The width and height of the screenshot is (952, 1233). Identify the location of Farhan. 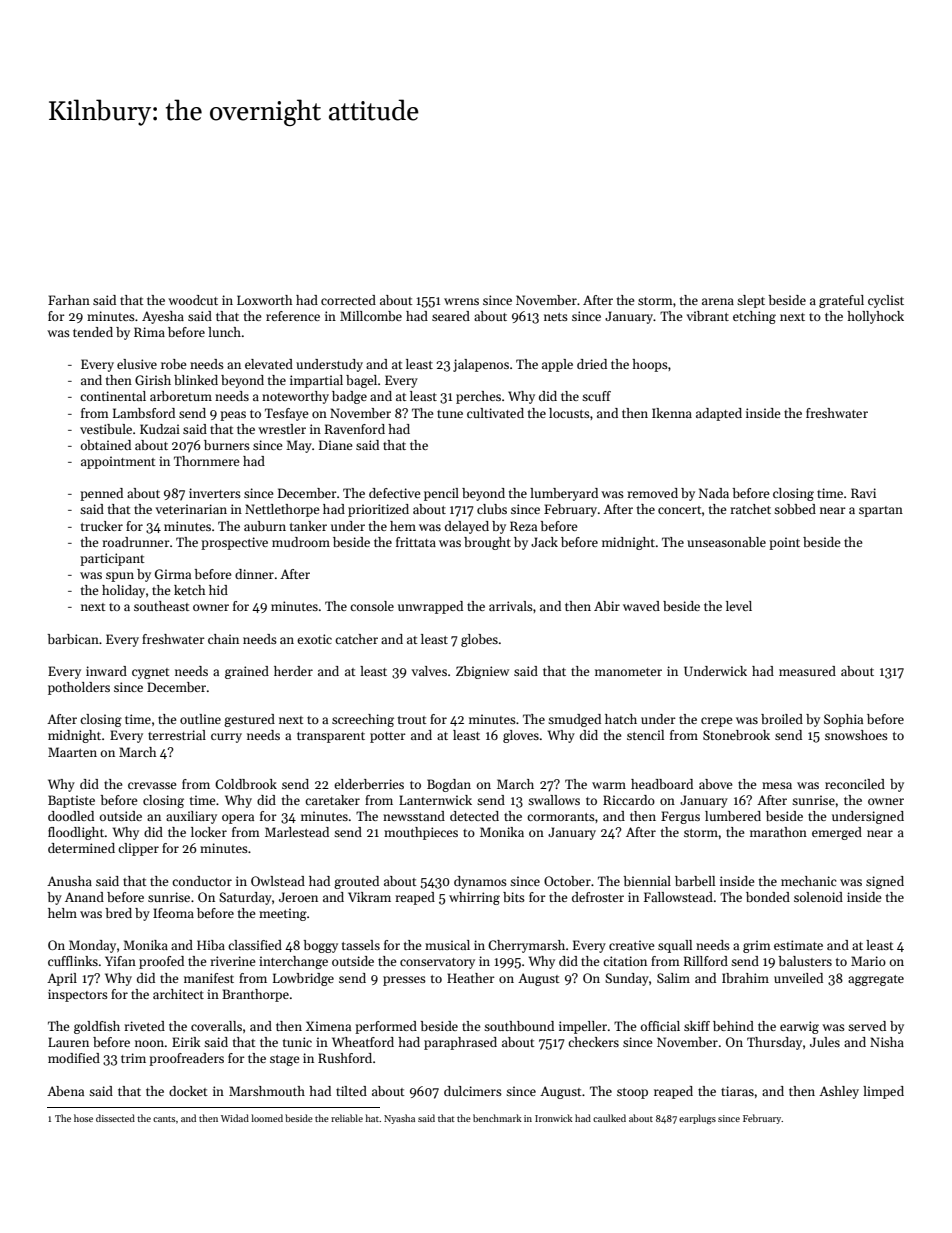
(69, 300).
